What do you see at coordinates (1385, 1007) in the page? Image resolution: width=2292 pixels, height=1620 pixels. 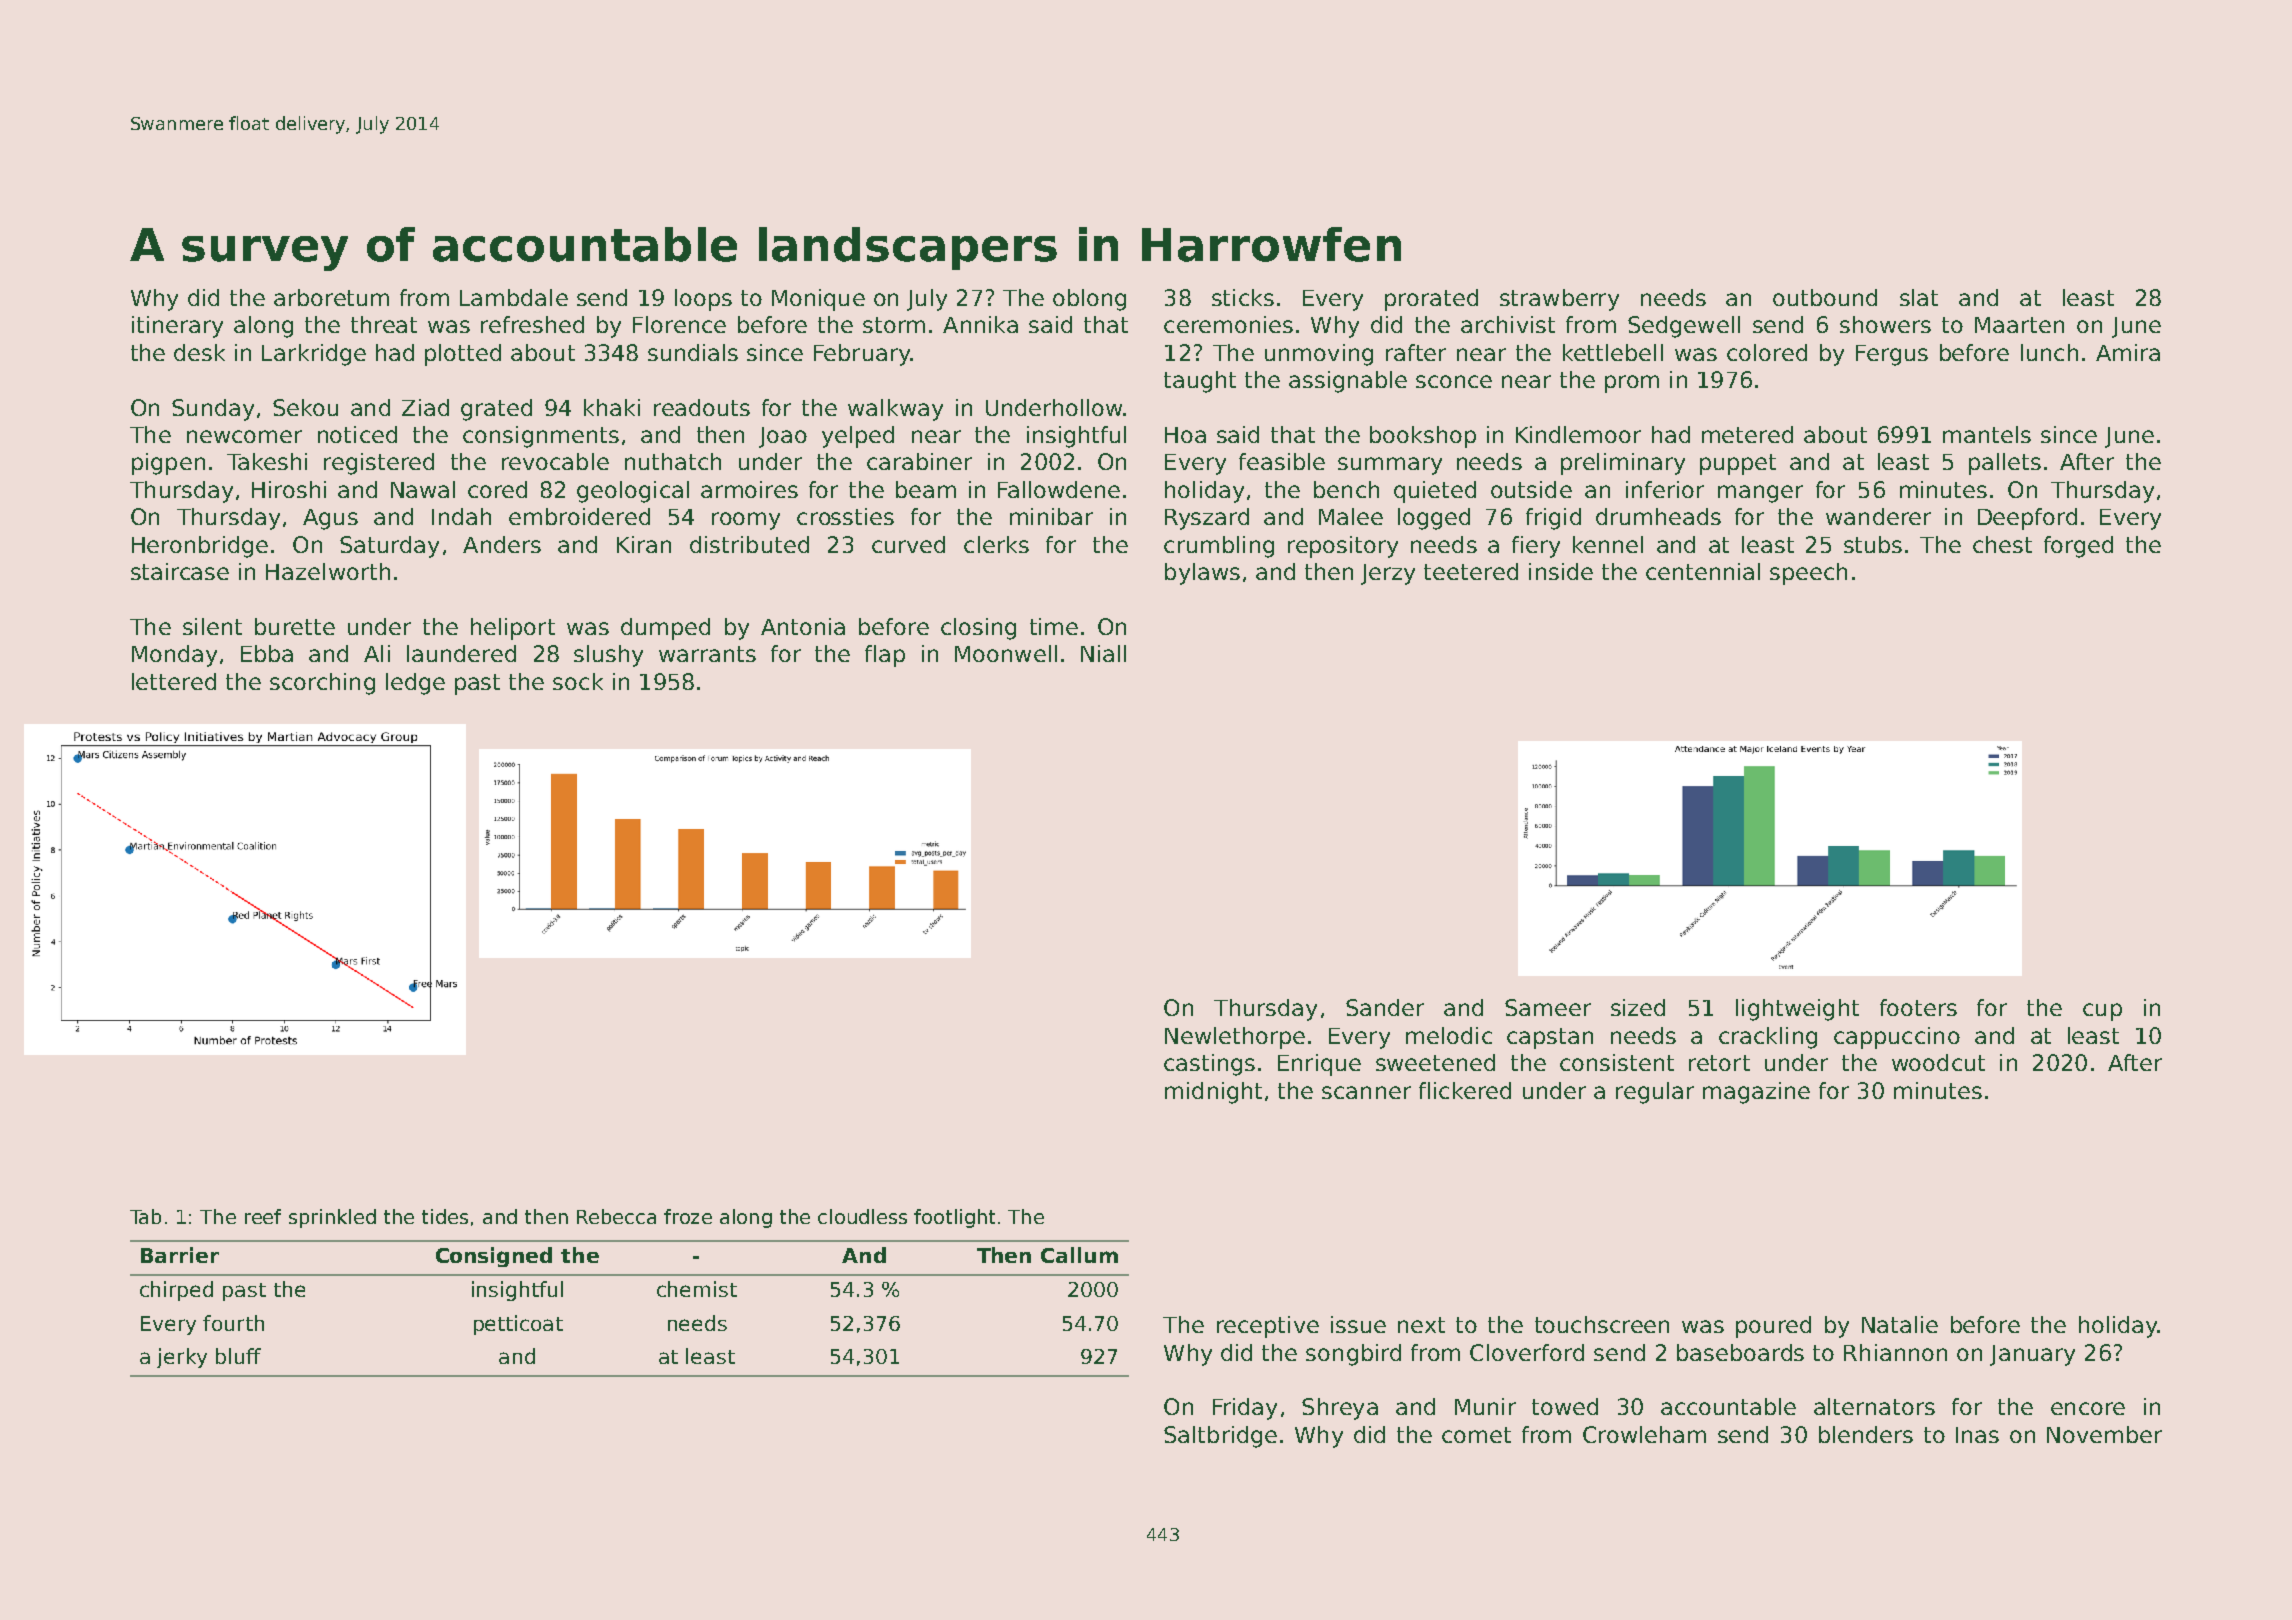 I see `Sander` at bounding box center [1385, 1007].
